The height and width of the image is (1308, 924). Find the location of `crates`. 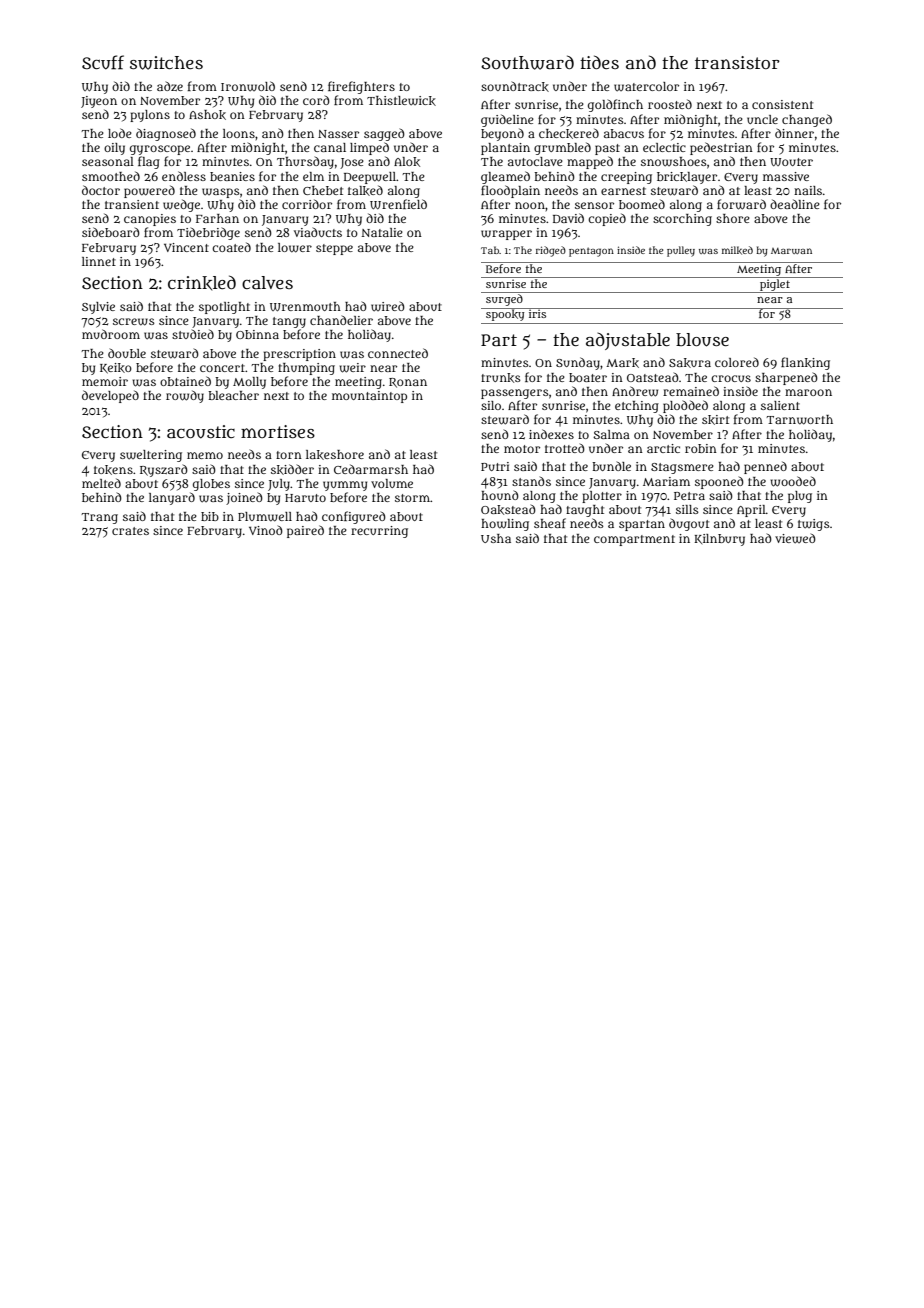

crates is located at coordinates (130, 531).
